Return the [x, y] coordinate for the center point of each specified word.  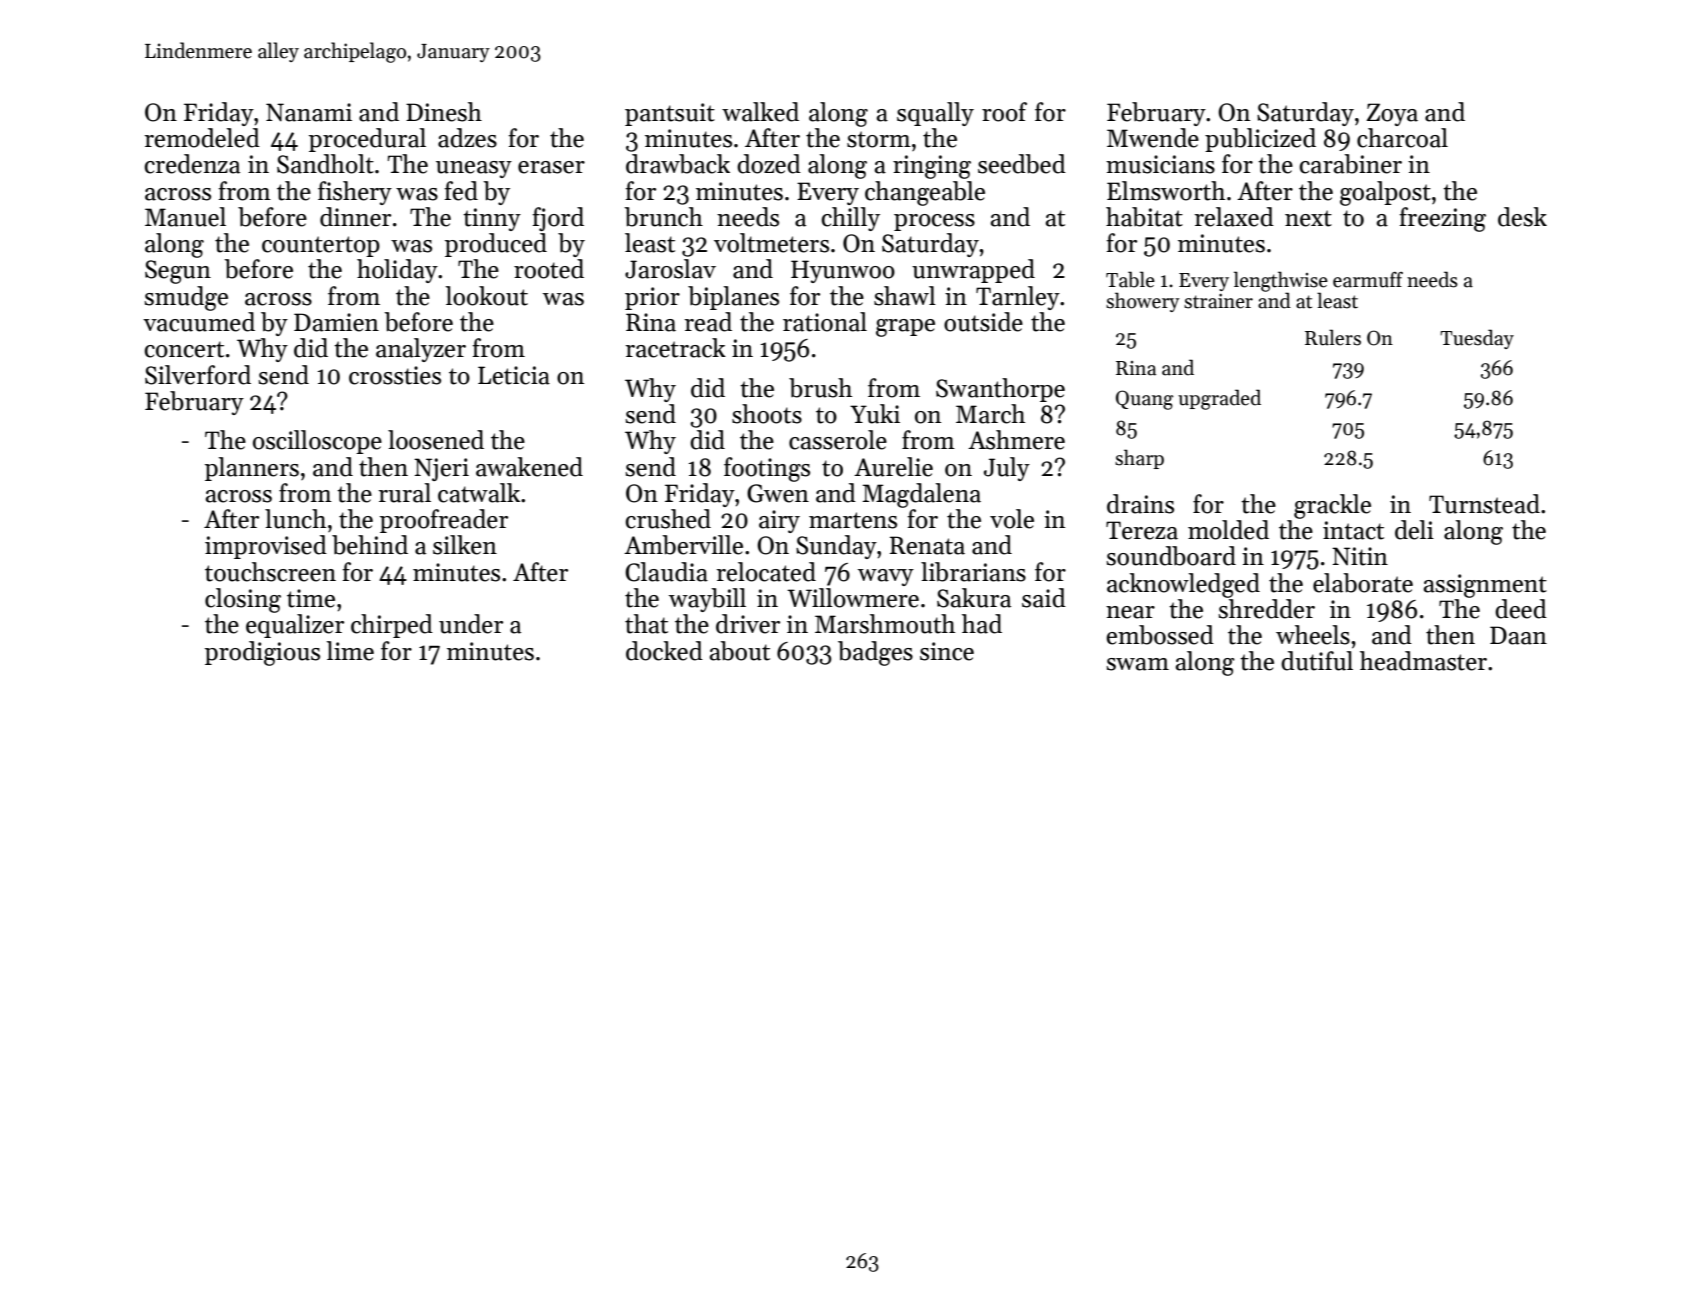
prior [652, 298]
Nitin [1360, 556]
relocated [766, 572]
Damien [336, 322]
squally [935, 114]
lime [350, 651]
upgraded [1219, 399]
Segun [178, 272]
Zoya [1392, 114]
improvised [266, 547]
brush [820, 388]
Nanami [309, 112]
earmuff [1368, 280]
